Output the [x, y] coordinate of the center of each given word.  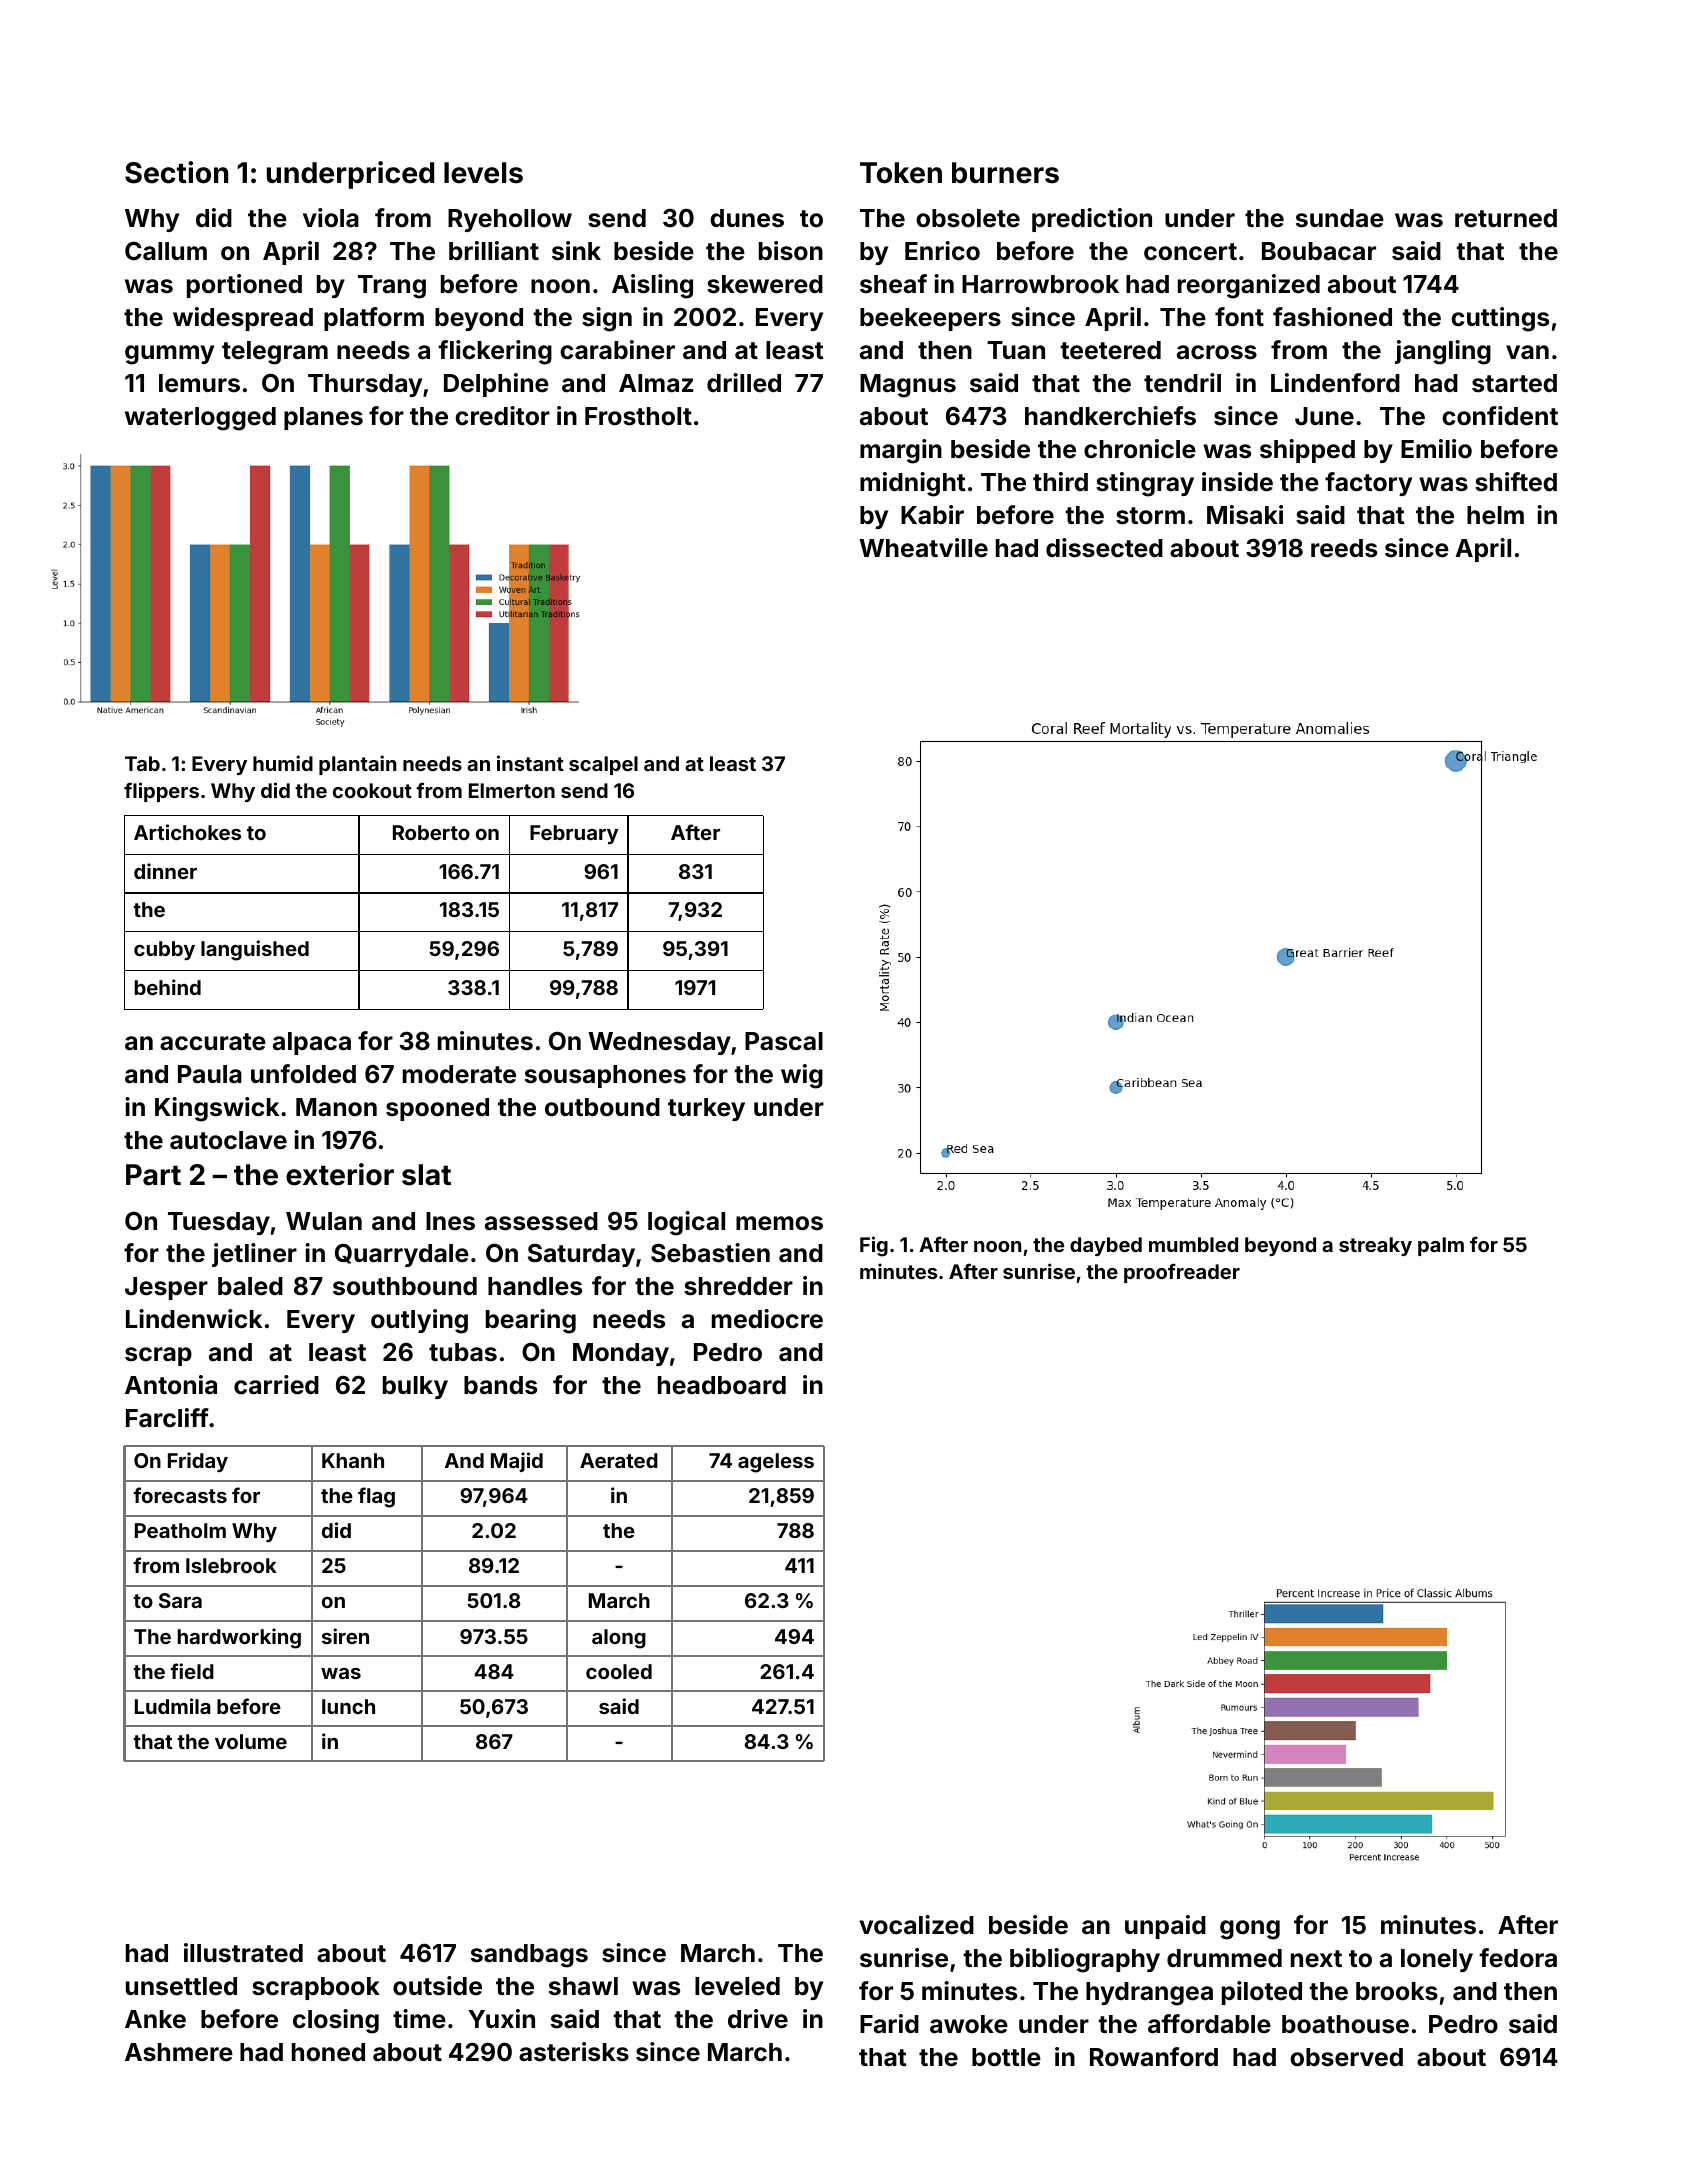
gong [1250, 1930]
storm [1150, 516]
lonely [1437, 1960]
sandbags [529, 1956]
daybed [1106, 1246]
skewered [765, 284]
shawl [583, 1986]
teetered [1110, 350]
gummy [169, 355]
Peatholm [180, 1530]
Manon [336, 1107]
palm [1441, 1246]
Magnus [908, 386]
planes [323, 418]
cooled [619, 1671]
